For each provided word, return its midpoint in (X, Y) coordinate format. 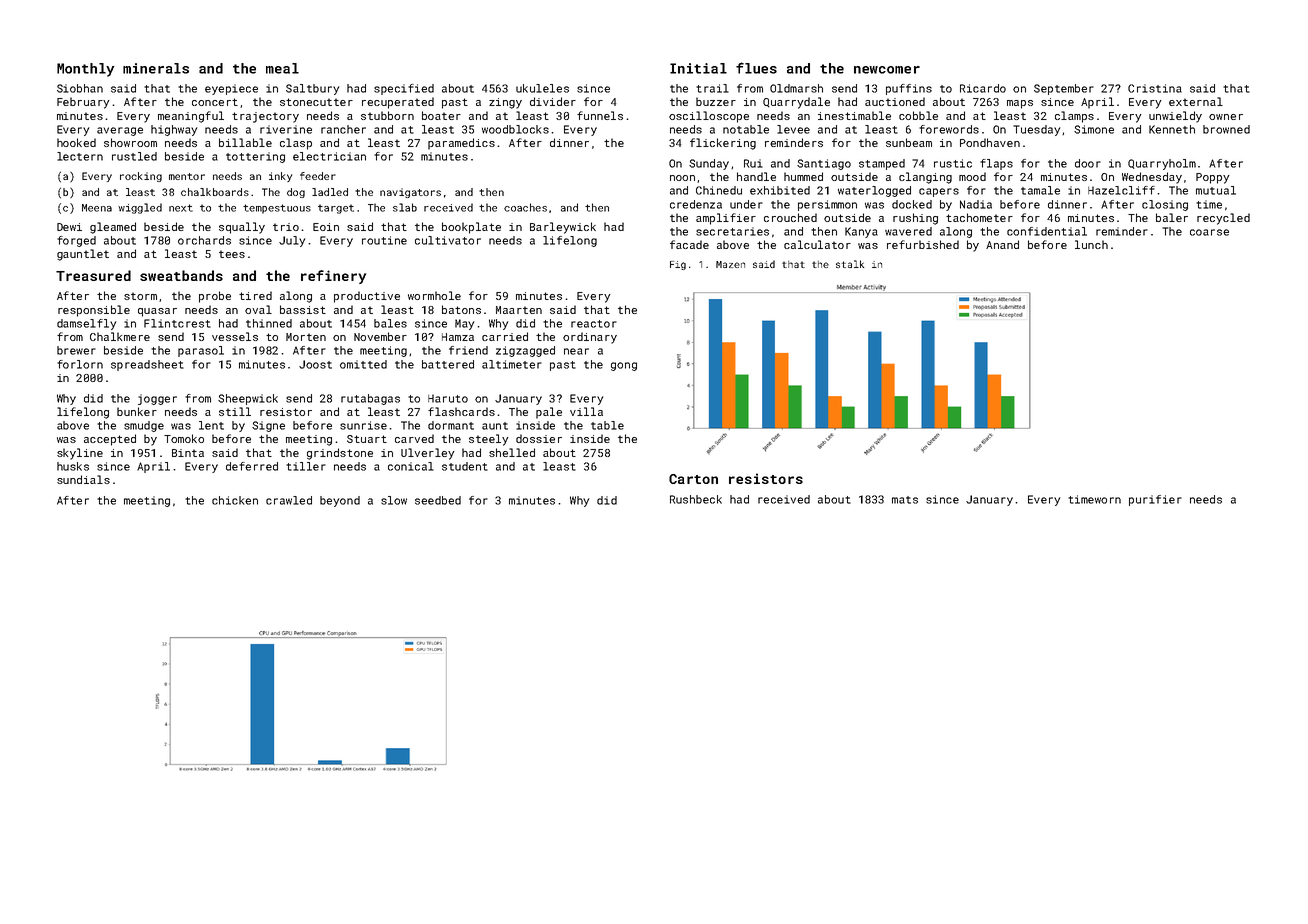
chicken (235, 500)
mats (905, 500)
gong (624, 366)
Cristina (1155, 88)
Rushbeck (696, 499)
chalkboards (215, 192)
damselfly (86, 324)
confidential (1047, 231)
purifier (1155, 500)
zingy (505, 103)
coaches (525, 207)
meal (282, 68)
